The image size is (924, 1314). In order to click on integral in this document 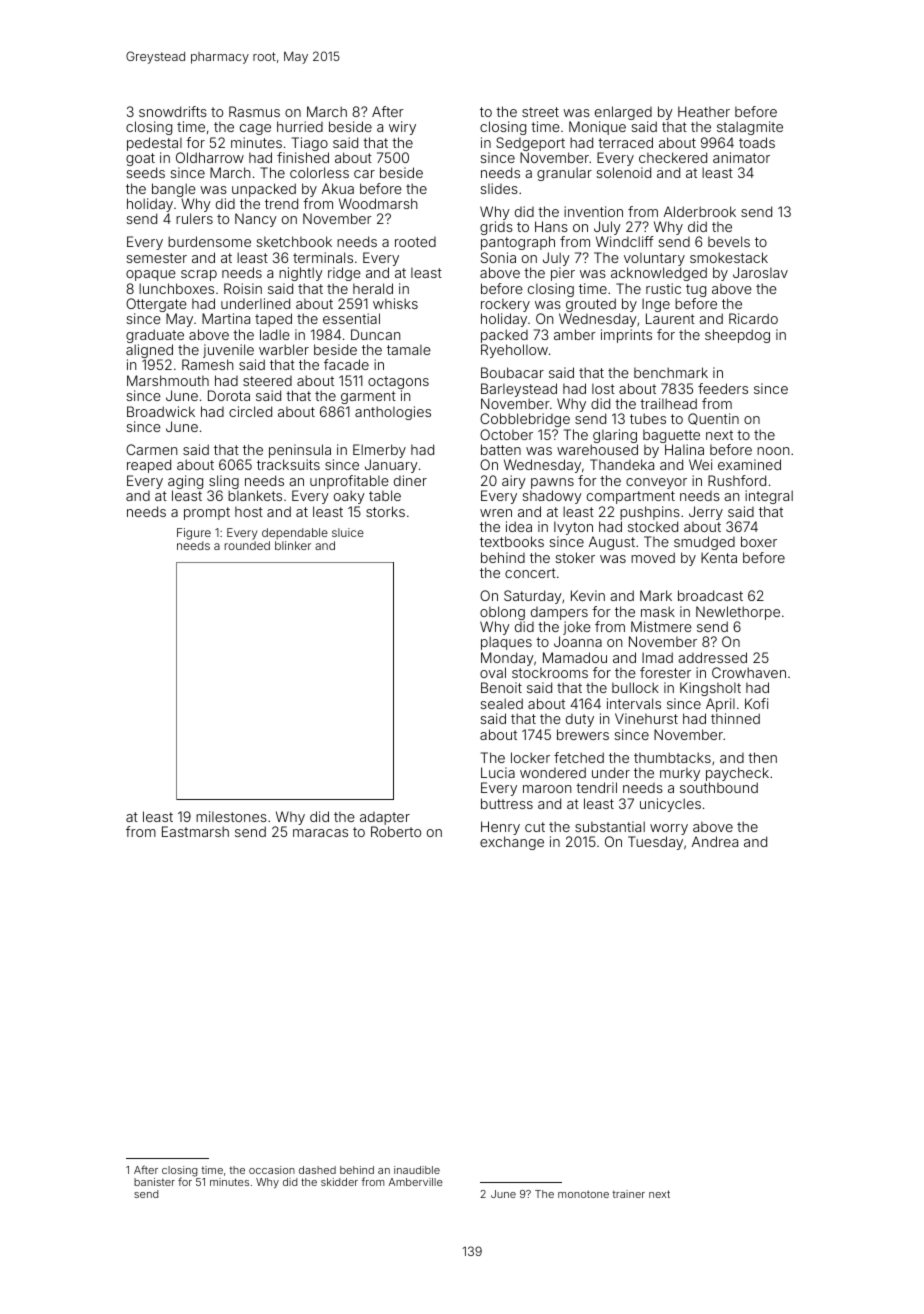, I will do `click(769, 497)`.
